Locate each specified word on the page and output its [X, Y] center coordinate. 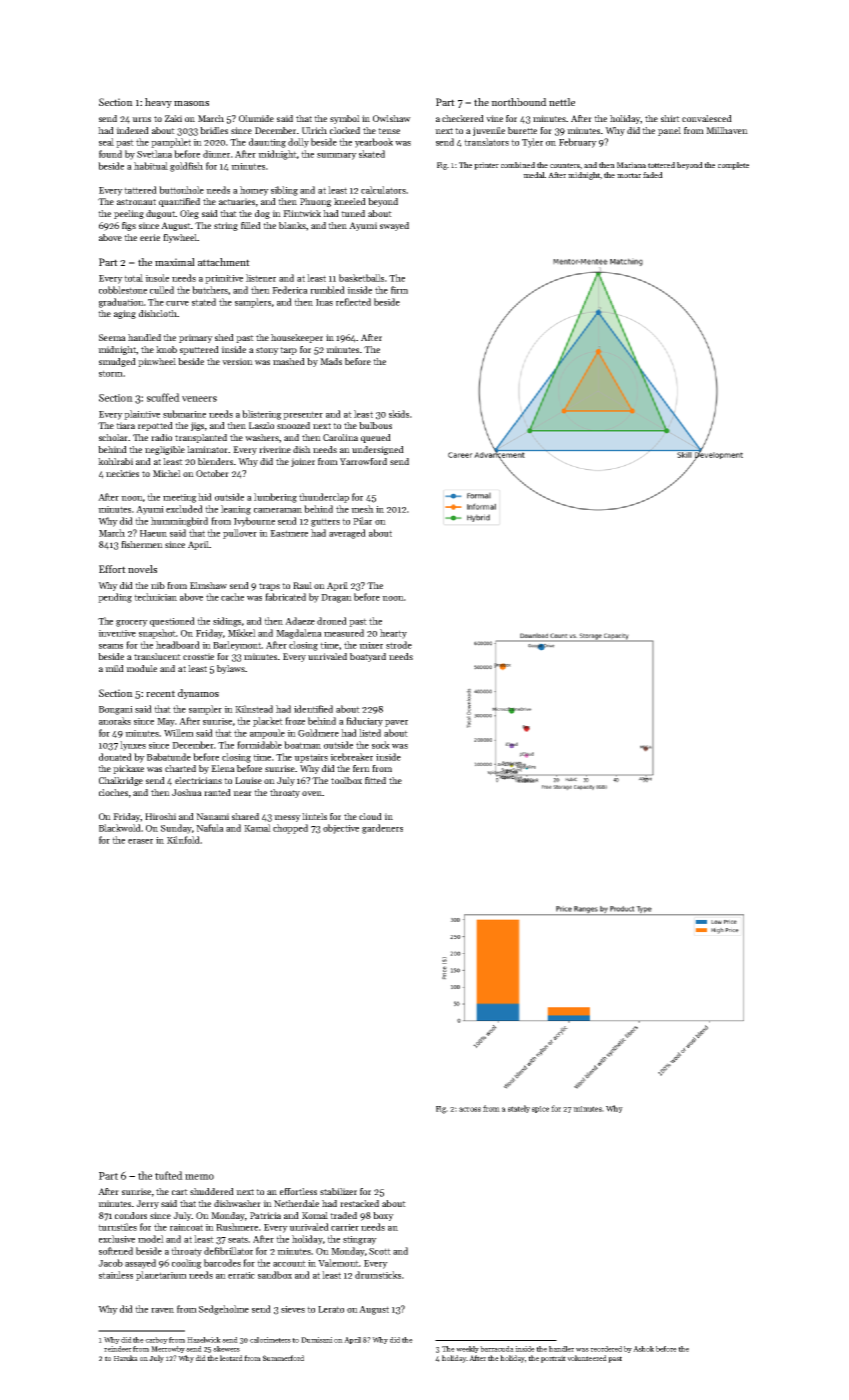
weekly [467, 1349]
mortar [629, 175]
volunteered [587, 1358]
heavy [158, 103]
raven [162, 1310]
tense [389, 131]
